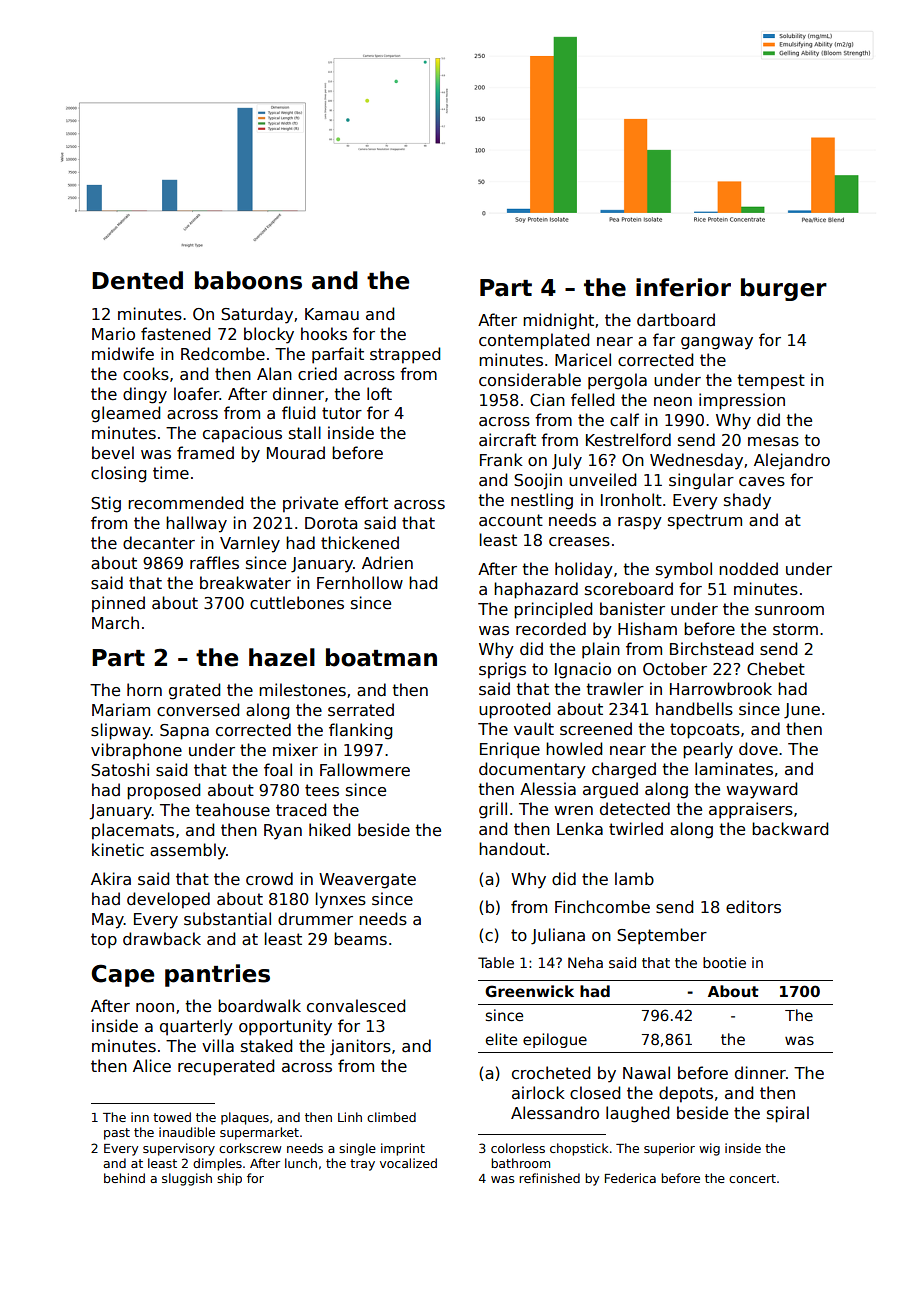 This page has width=924, height=1314. I want to click on private, so click(310, 504).
